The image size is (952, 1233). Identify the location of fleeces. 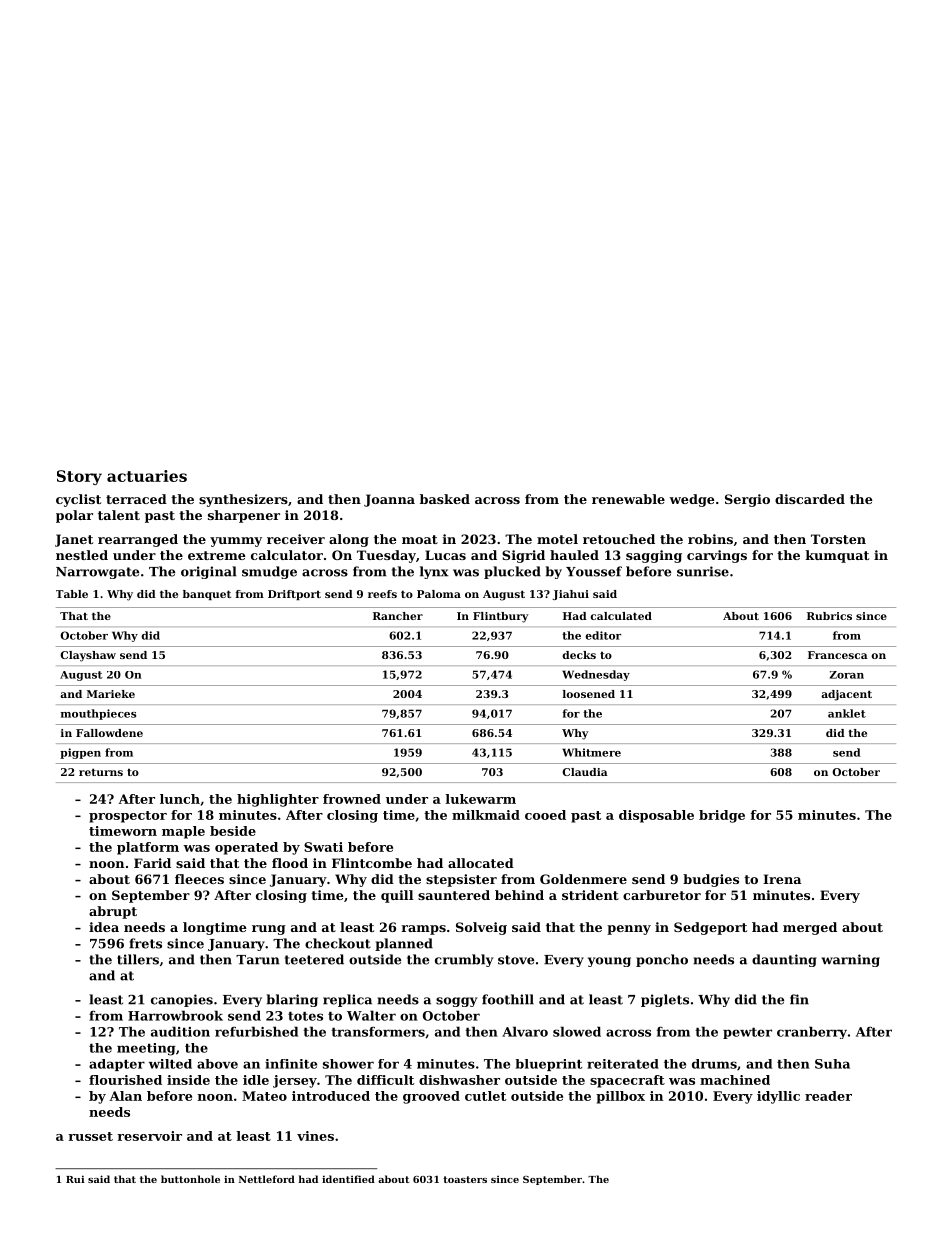
(199, 879).
